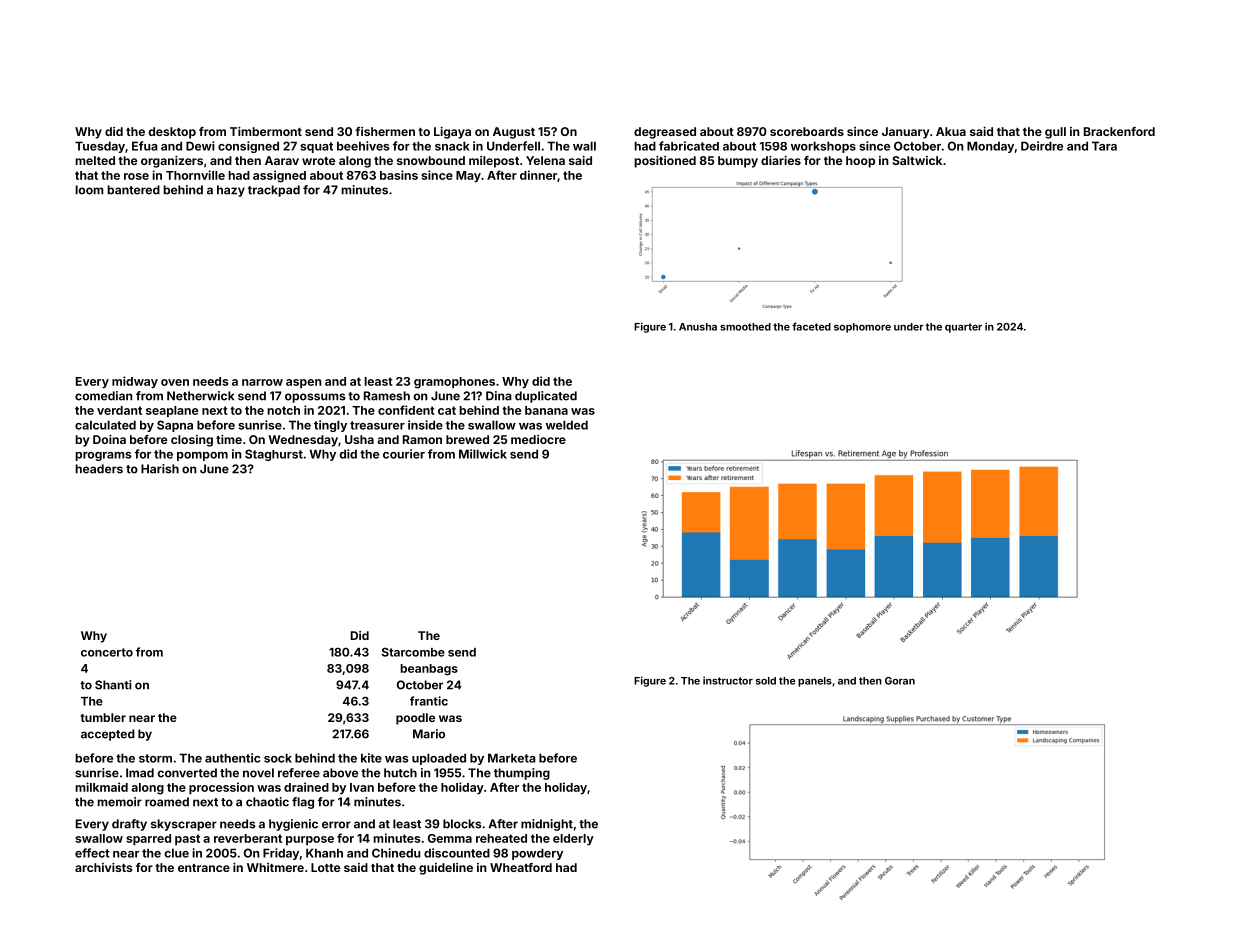  I want to click on Millwick, so click(483, 454).
